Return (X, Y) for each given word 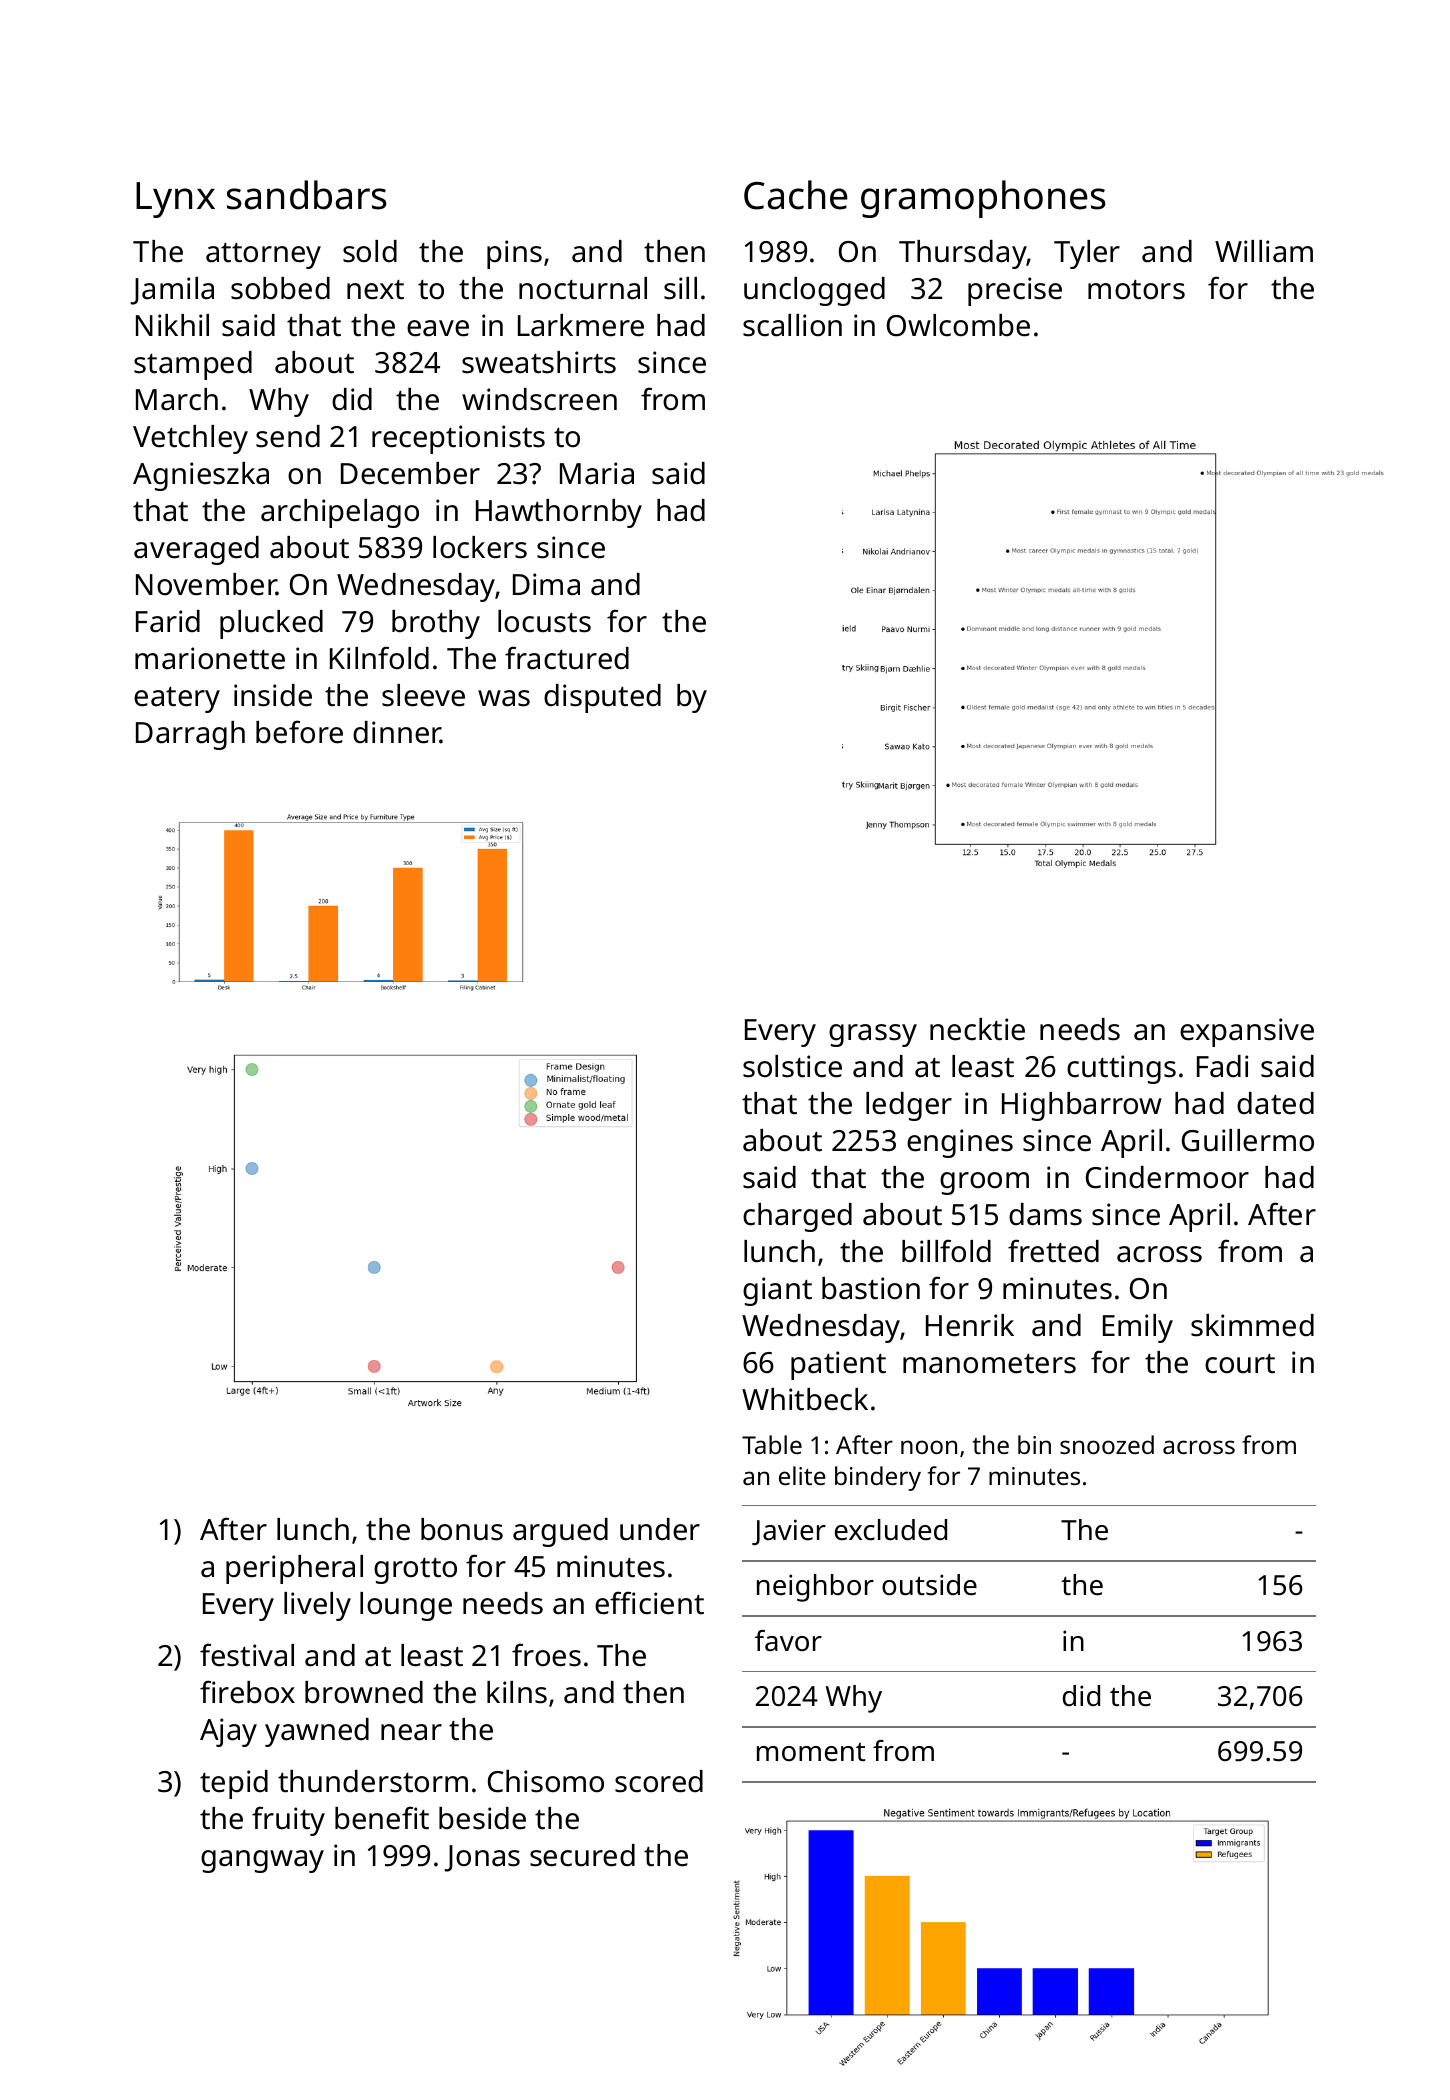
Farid (168, 621)
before (299, 732)
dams (1045, 1214)
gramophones (983, 199)
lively (317, 1606)
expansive (1247, 1032)
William (1264, 251)
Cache (796, 195)
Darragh (190, 735)
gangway (262, 1861)
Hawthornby (559, 513)
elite (802, 1475)
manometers (989, 1364)
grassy (873, 1035)
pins (514, 254)
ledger (909, 1106)
